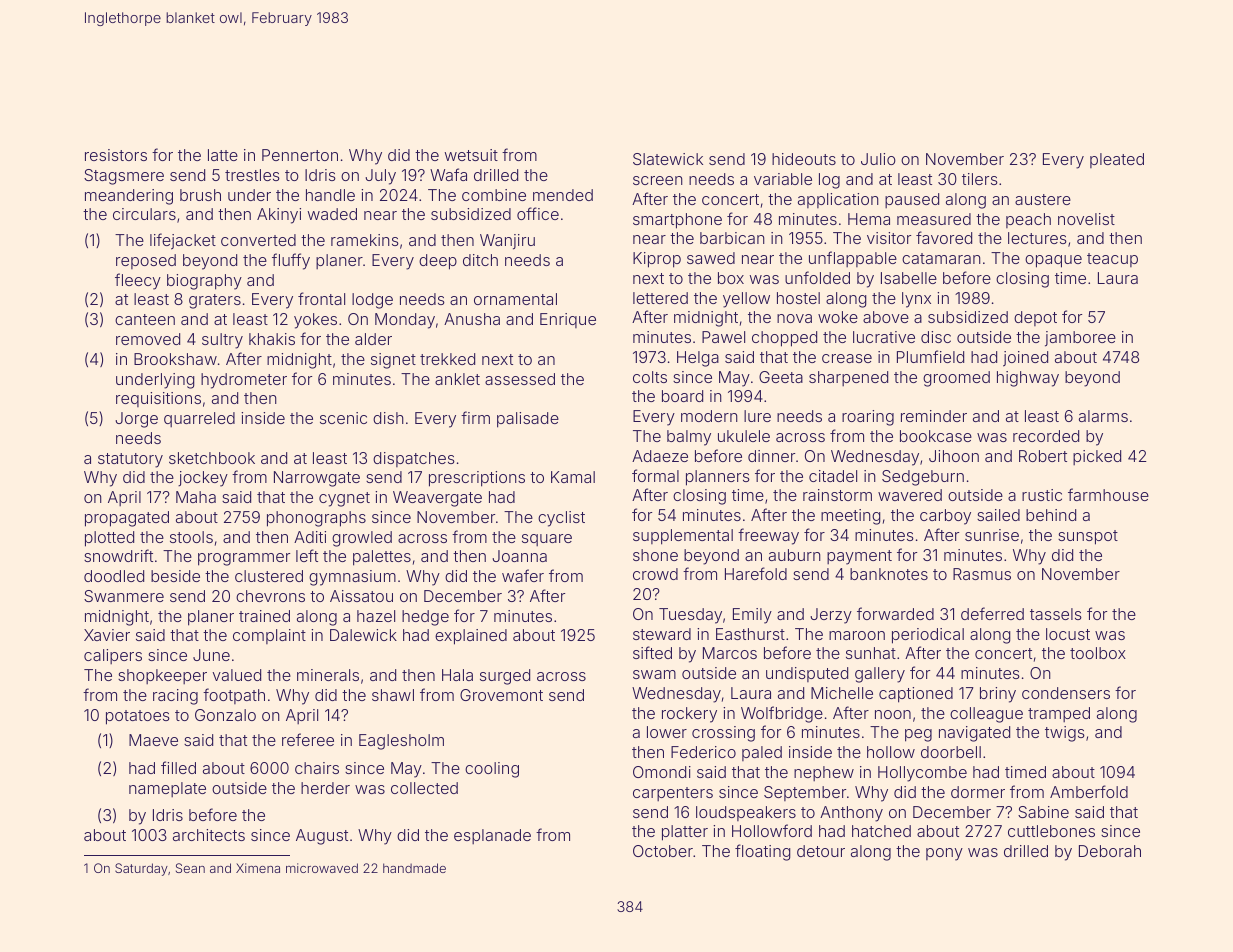 Image resolution: width=1233 pixels, height=952 pixels. What do you see at coordinates (833, 476) in the page?
I see `citadel` at bounding box center [833, 476].
